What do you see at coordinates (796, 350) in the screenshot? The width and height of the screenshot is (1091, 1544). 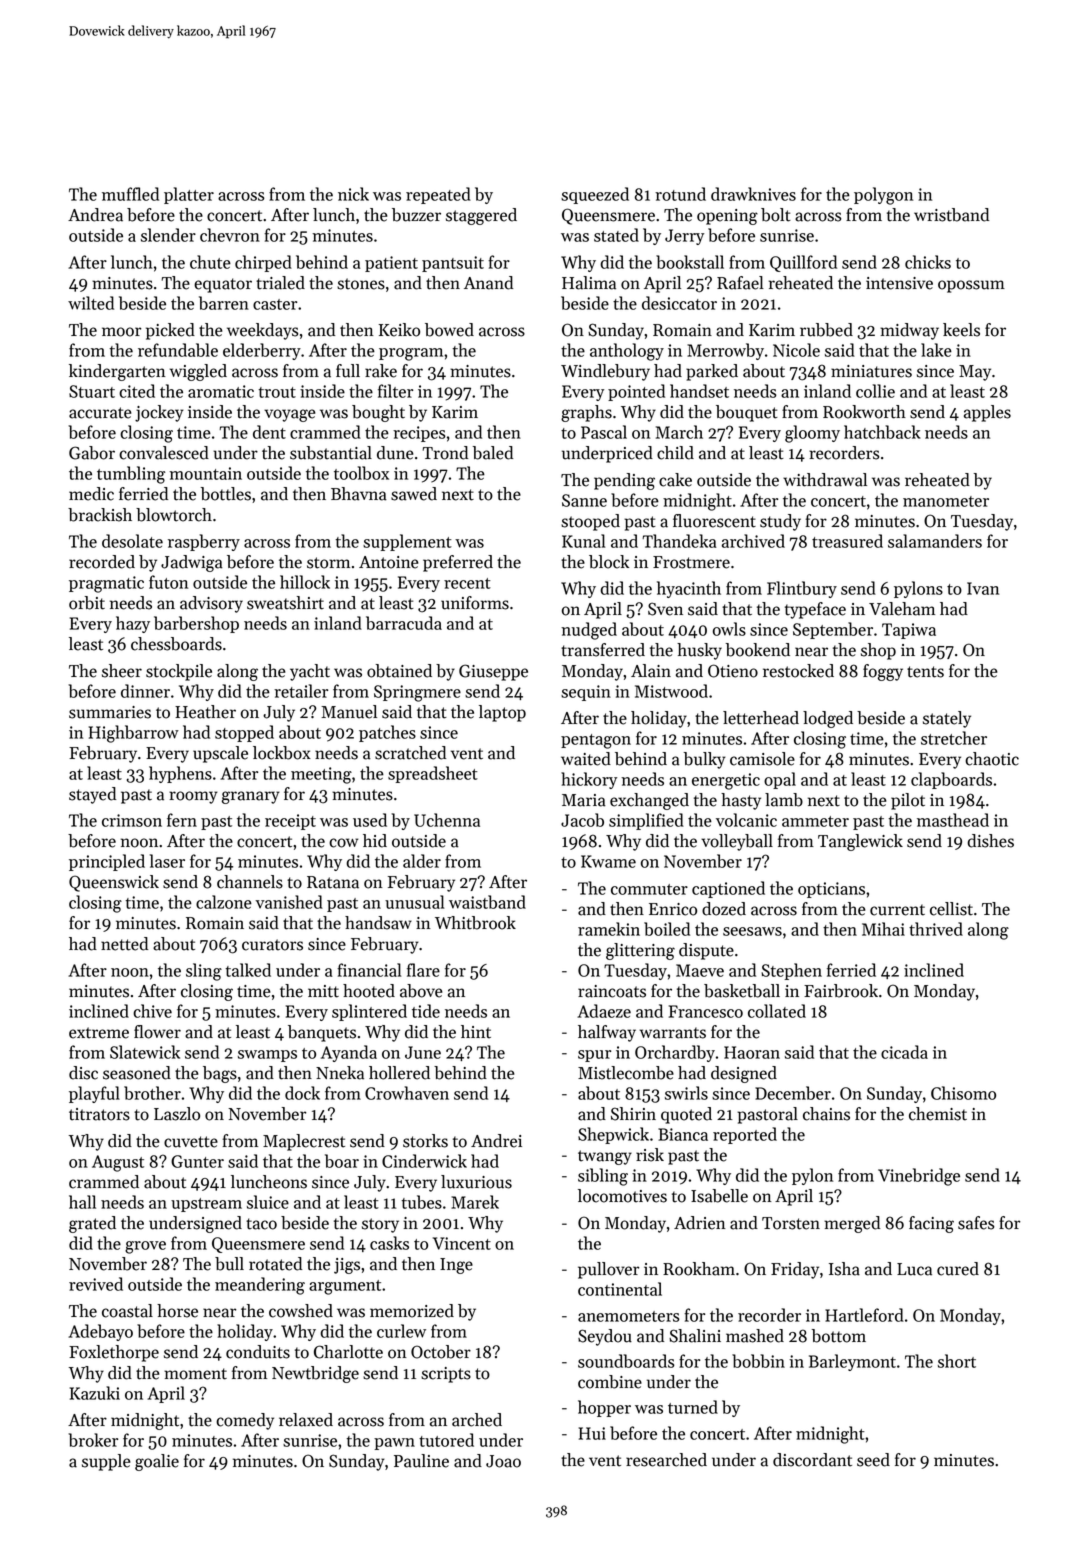 I see `Nicole` at bounding box center [796, 350].
